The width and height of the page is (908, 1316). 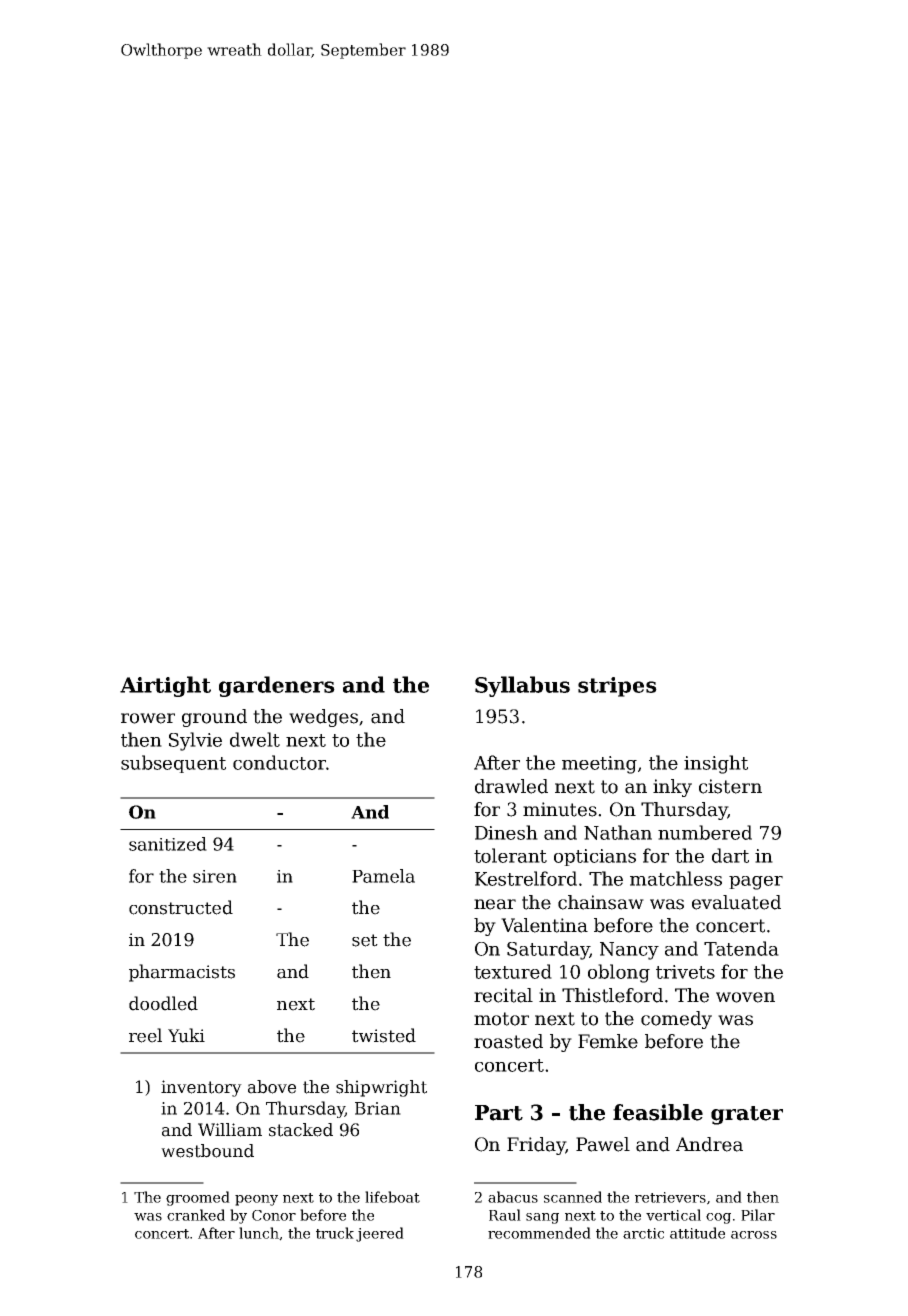 I want to click on sanitized, so click(x=168, y=844).
